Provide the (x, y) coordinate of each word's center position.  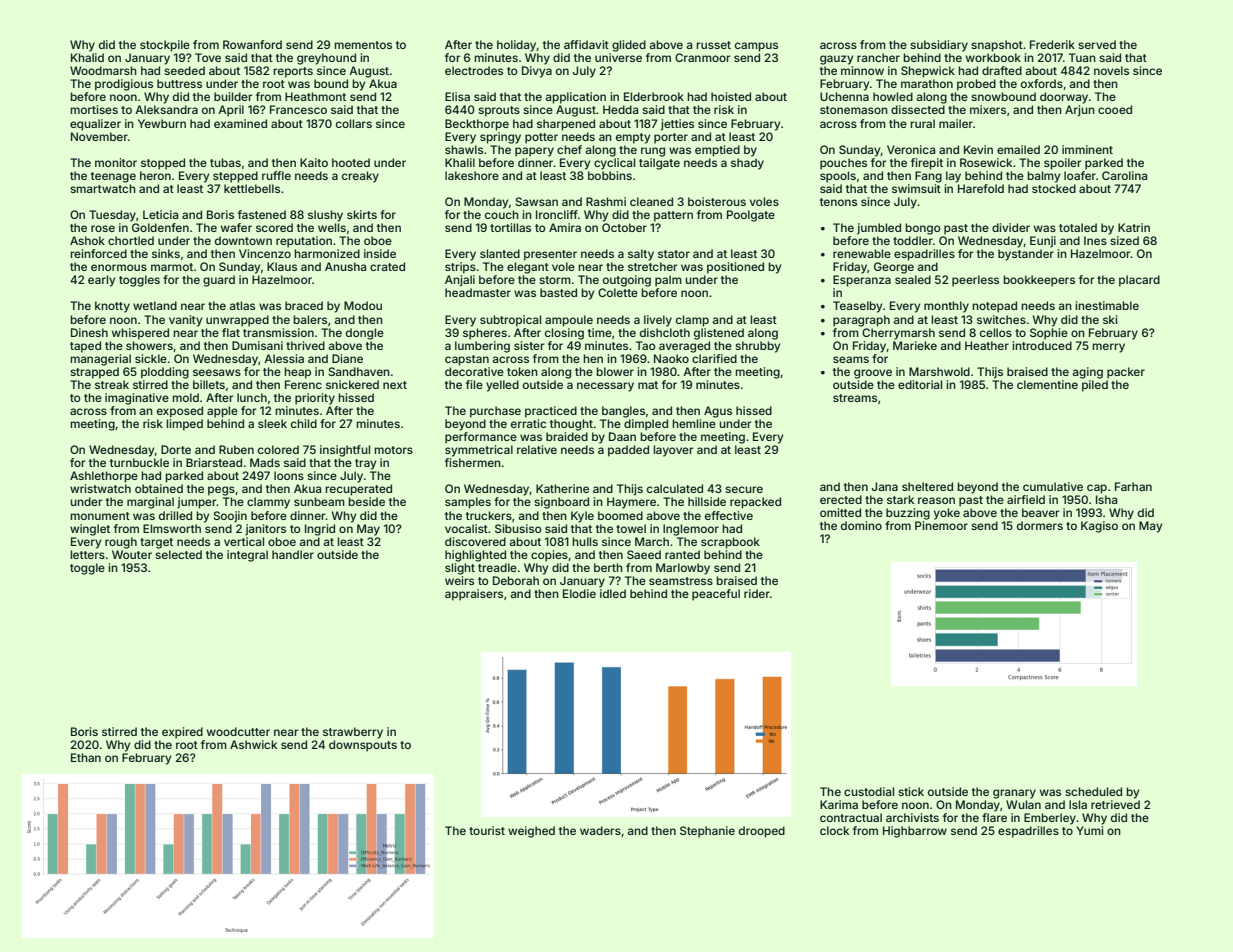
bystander (1026, 255)
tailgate (659, 164)
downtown (243, 240)
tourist (487, 830)
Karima (839, 804)
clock (834, 830)
